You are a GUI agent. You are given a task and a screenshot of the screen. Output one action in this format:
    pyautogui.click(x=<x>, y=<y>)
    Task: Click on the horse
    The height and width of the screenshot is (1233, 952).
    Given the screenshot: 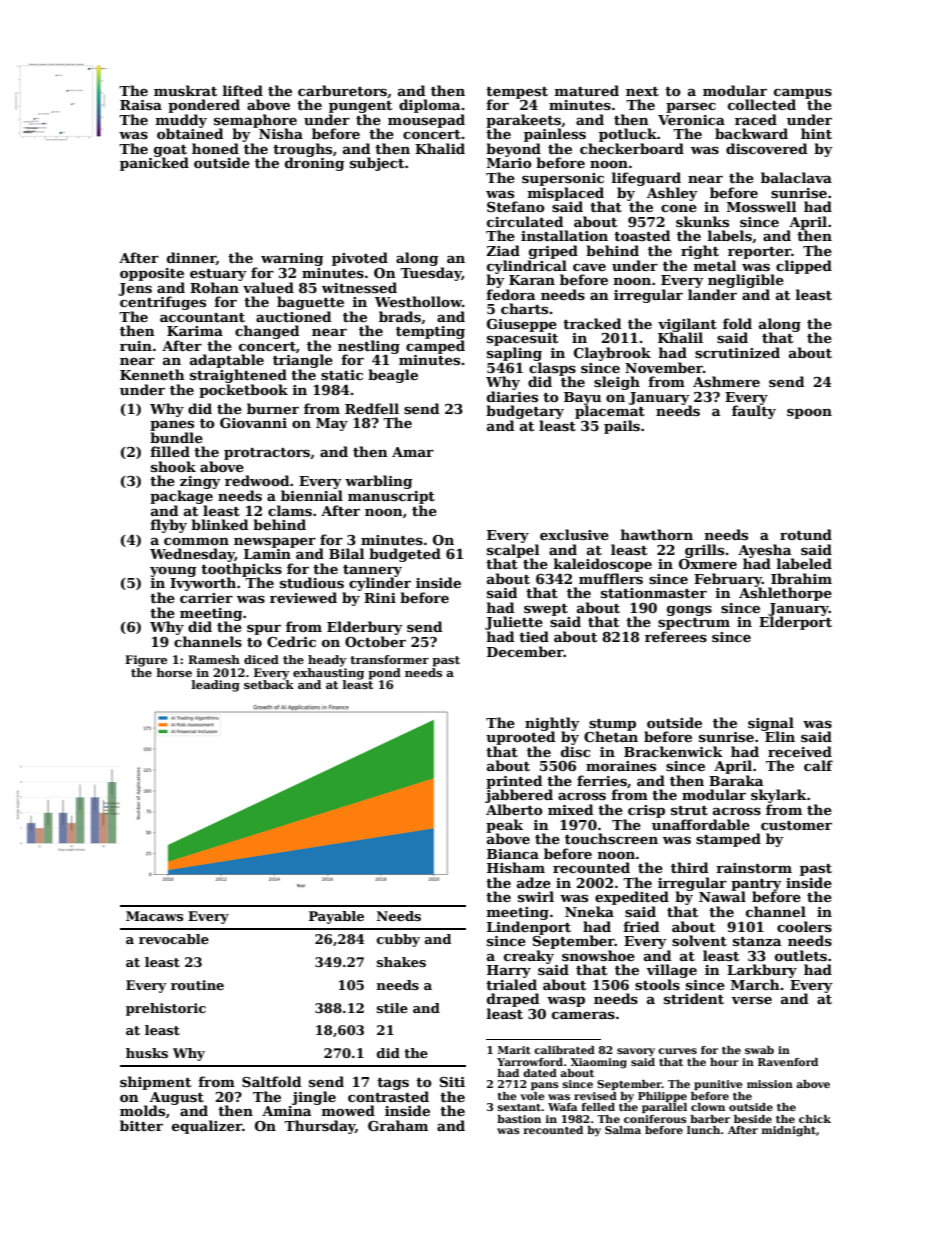 What is the action you would take?
    pyautogui.click(x=174, y=672)
